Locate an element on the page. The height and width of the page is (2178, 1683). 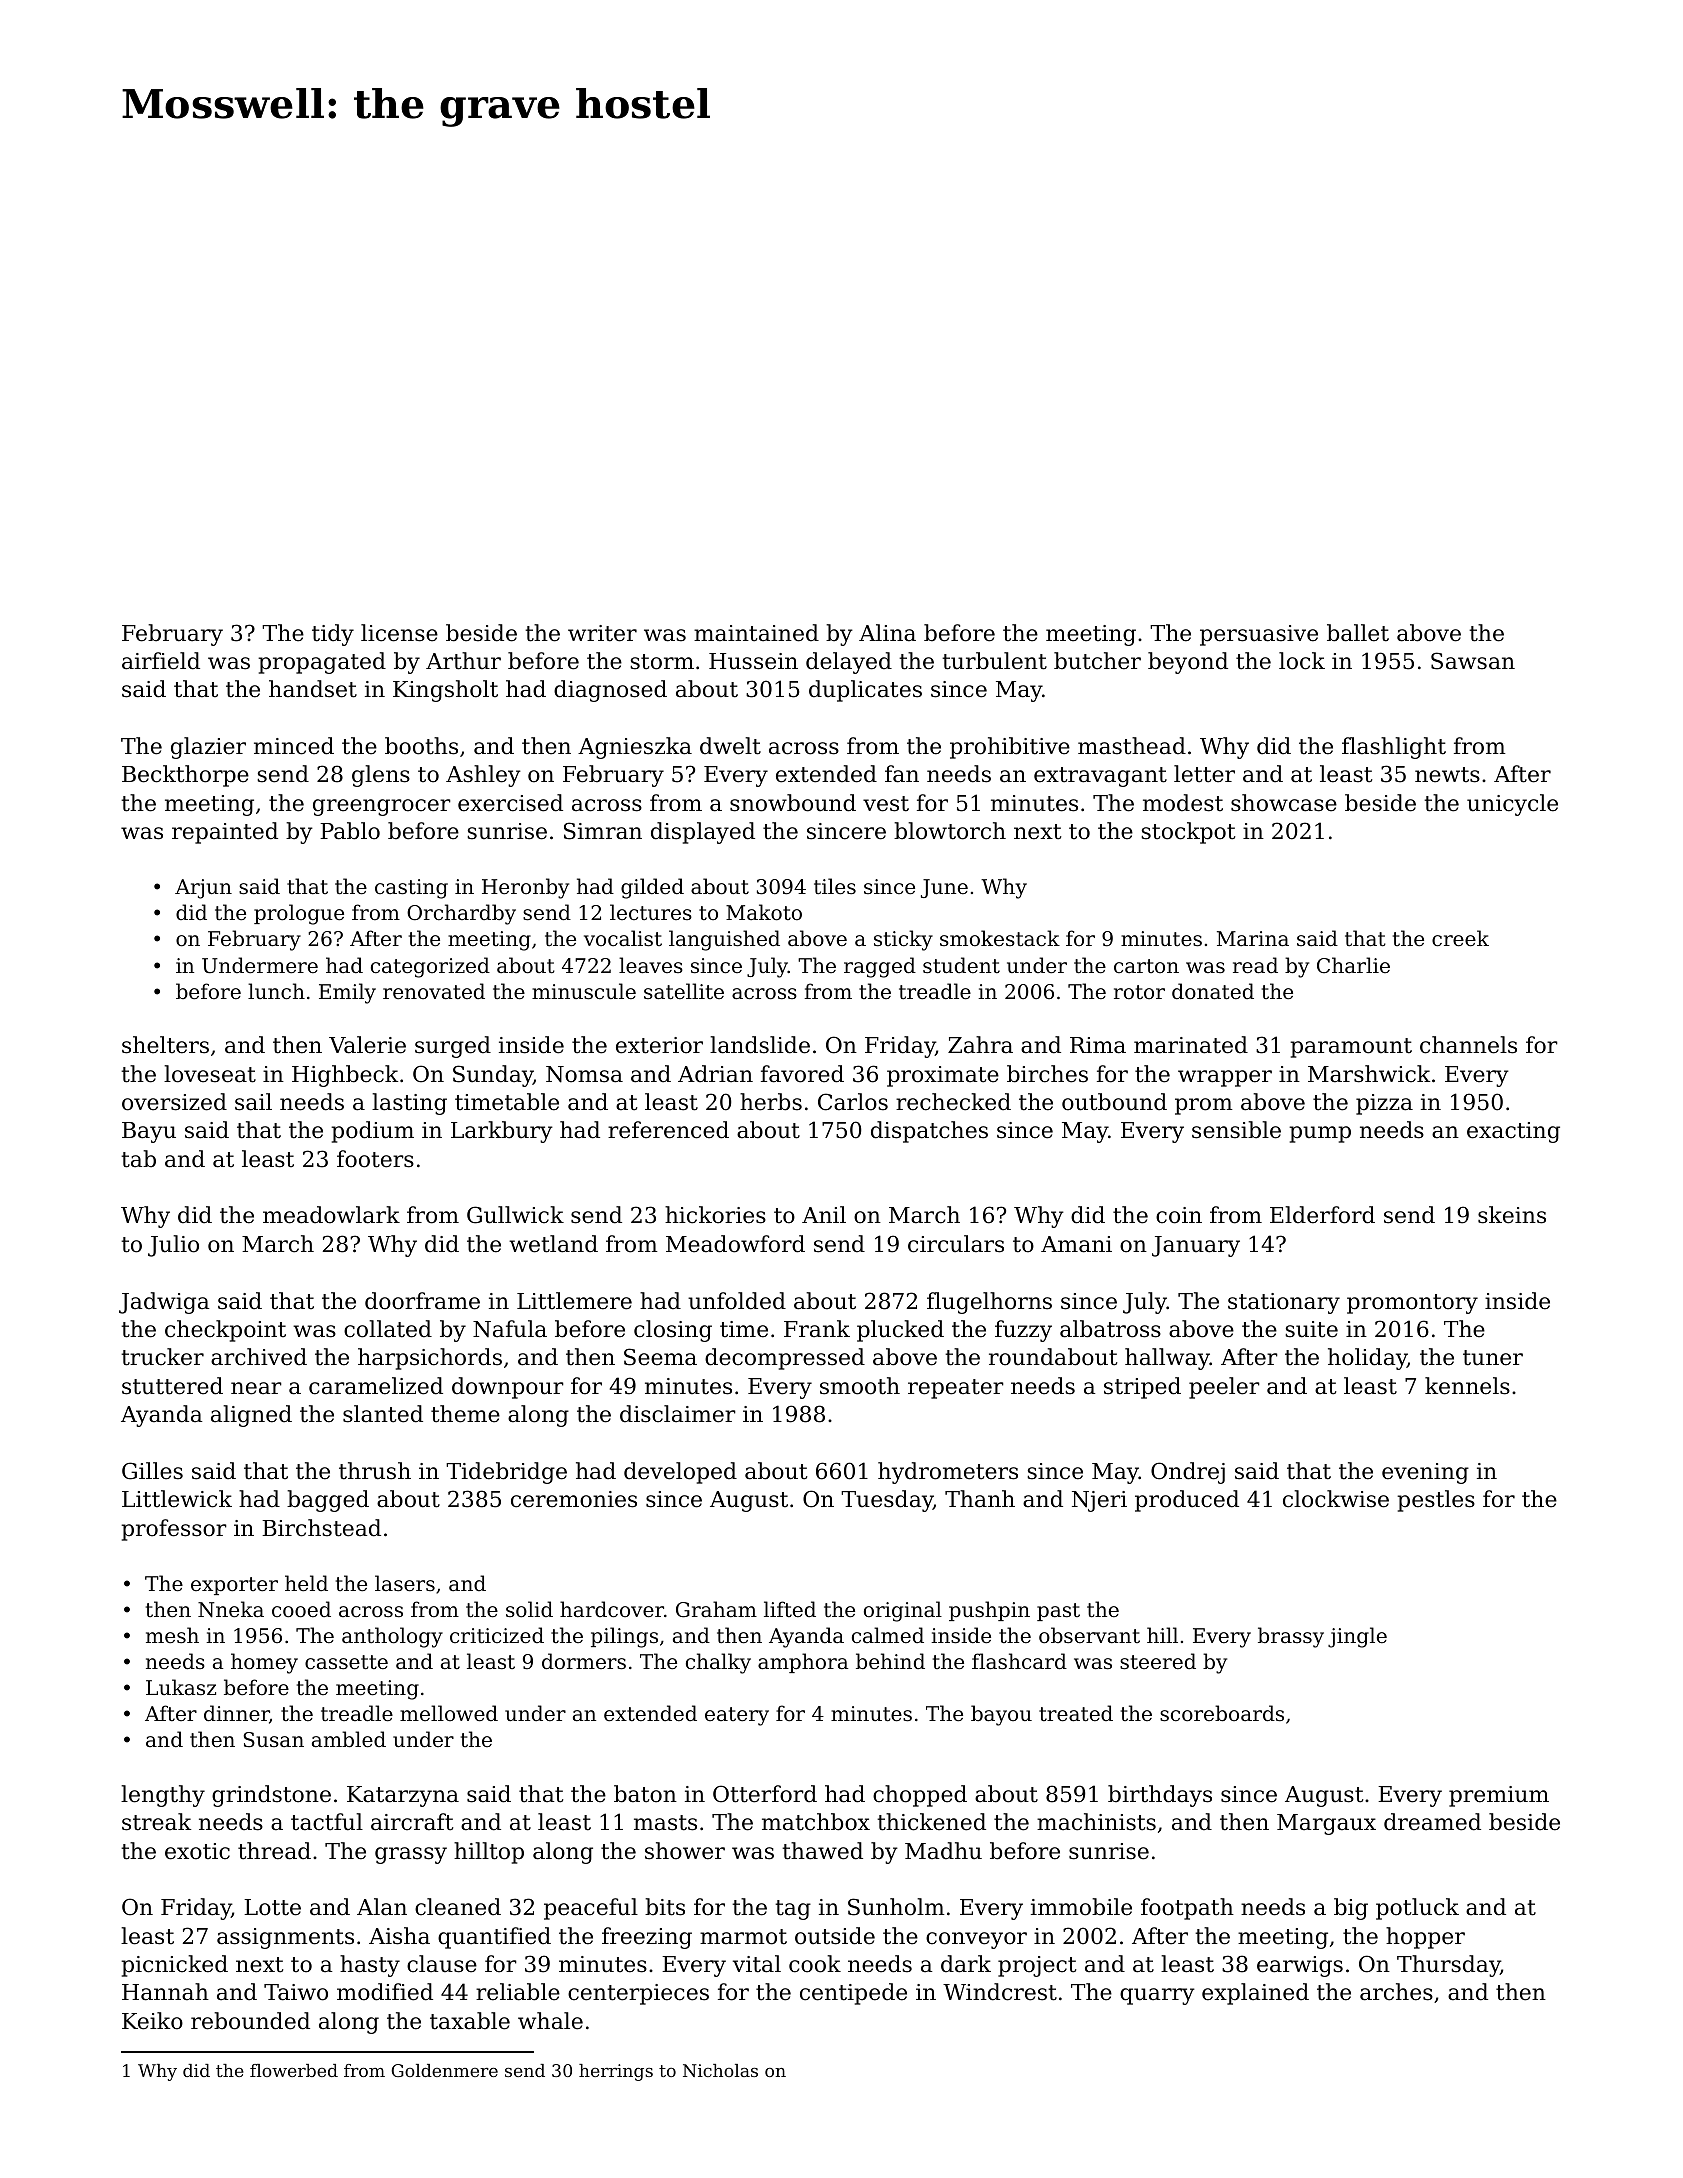
sensible is located at coordinates (1236, 1130).
